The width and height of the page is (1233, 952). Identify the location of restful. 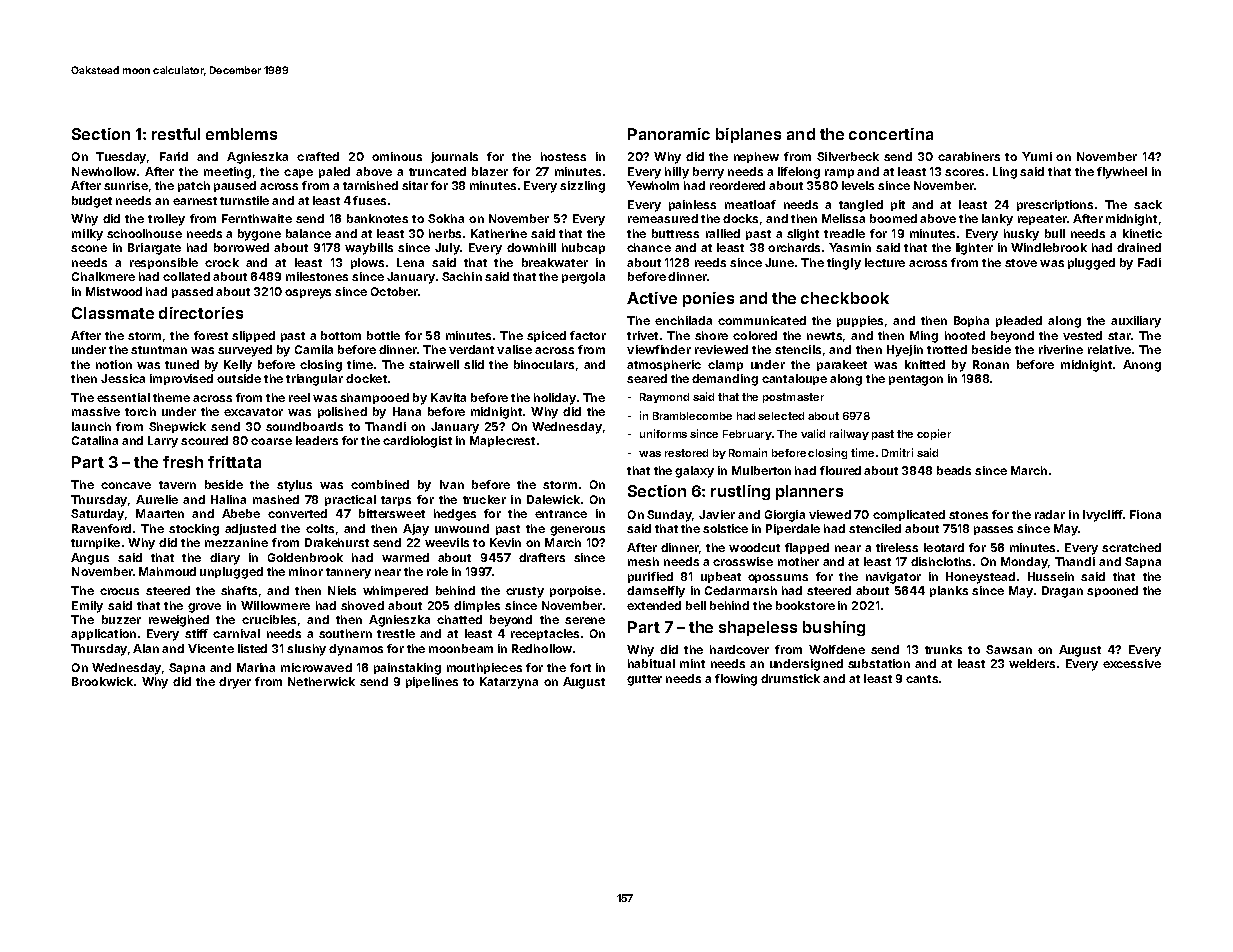
(176, 134).
